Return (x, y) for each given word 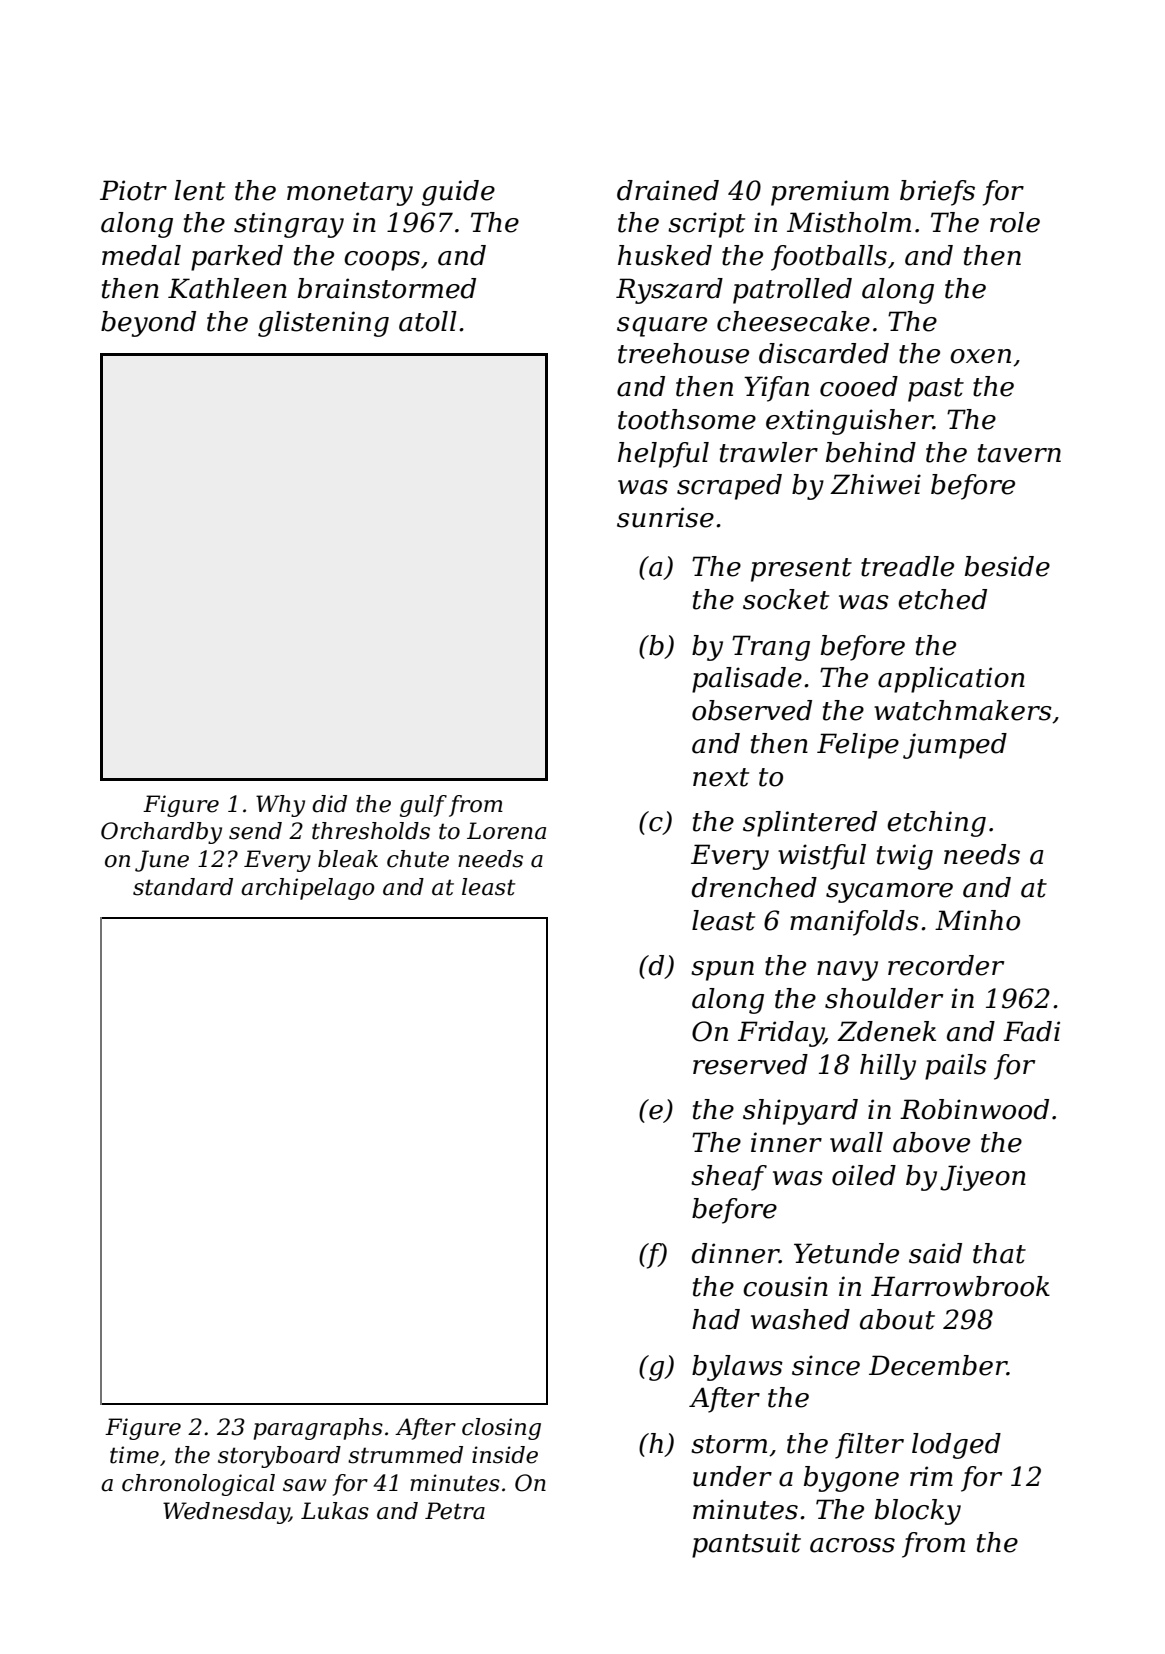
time (134, 1455)
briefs (937, 193)
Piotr (133, 190)
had (716, 1319)
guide (458, 193)
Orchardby (161, 833)
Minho (977, 920)
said (935, 1253)
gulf (423, 806)
